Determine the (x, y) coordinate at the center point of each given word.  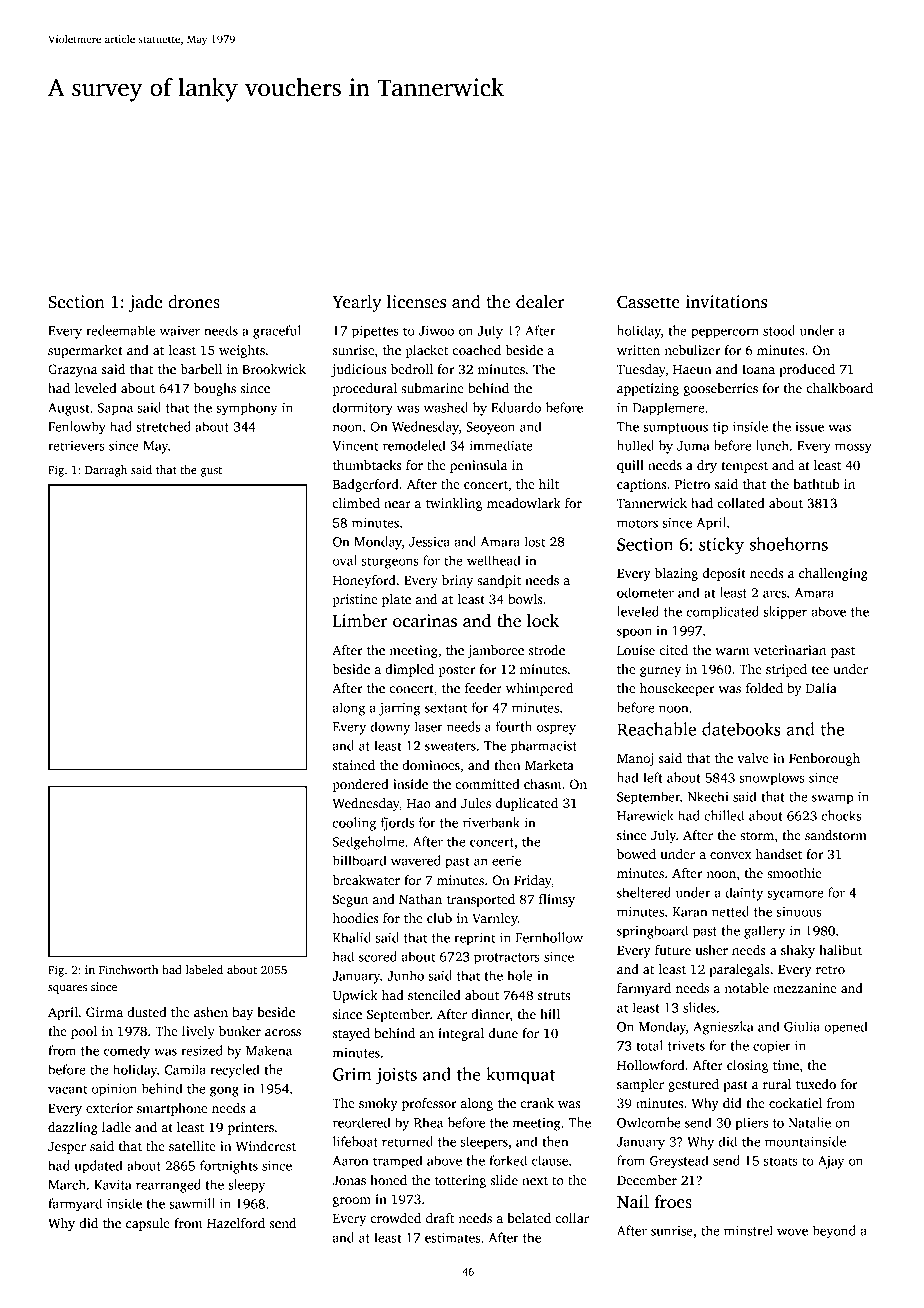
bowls (525, 599)
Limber (360, 621)
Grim (352, 1074)
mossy (853, 448)
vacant (67, 1089)
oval (345, 560)
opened (845, 1028)
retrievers (76, 446)
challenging (833, 574)
